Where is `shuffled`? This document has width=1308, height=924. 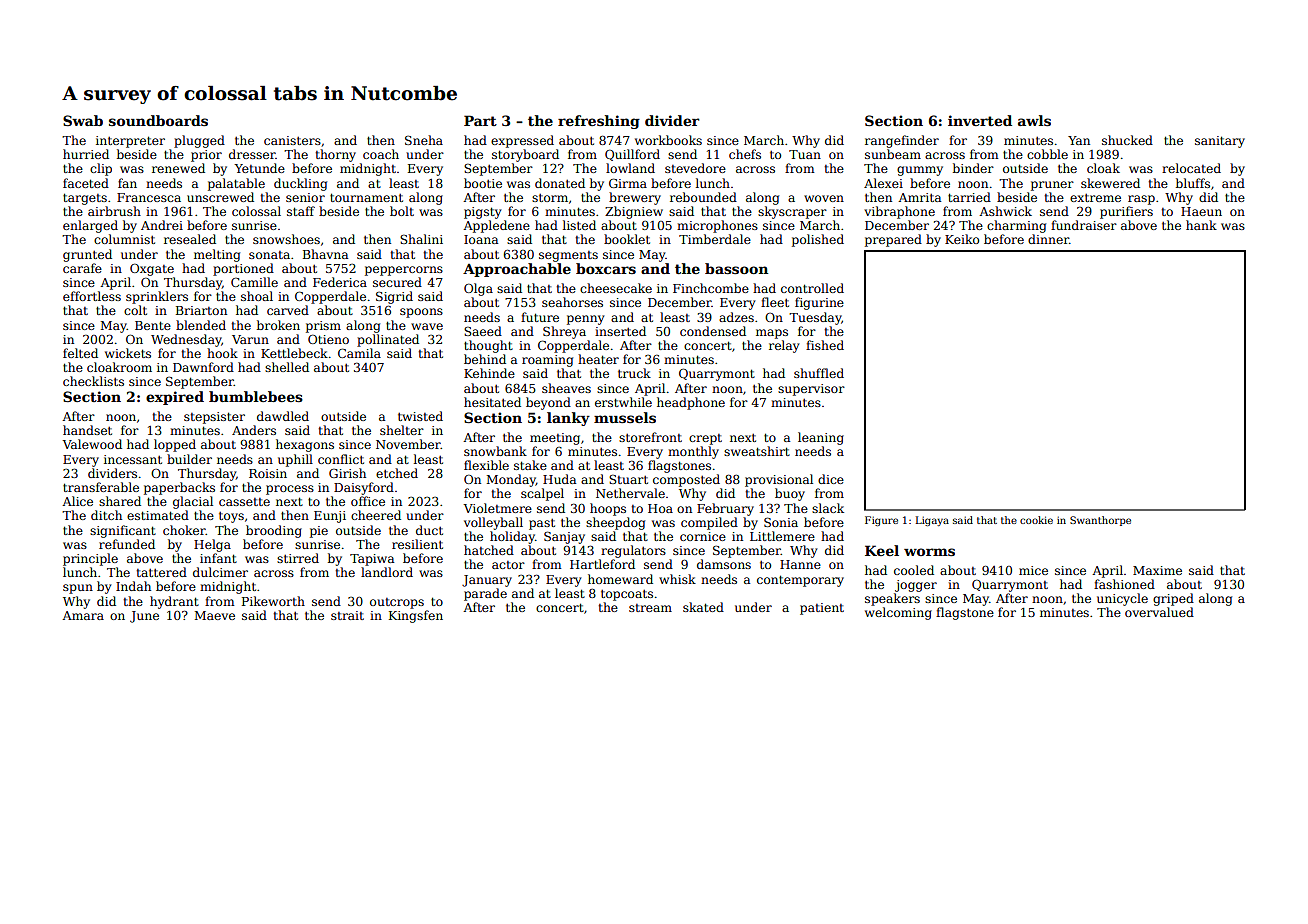
shuffled is located at coordinates (819, 373).
